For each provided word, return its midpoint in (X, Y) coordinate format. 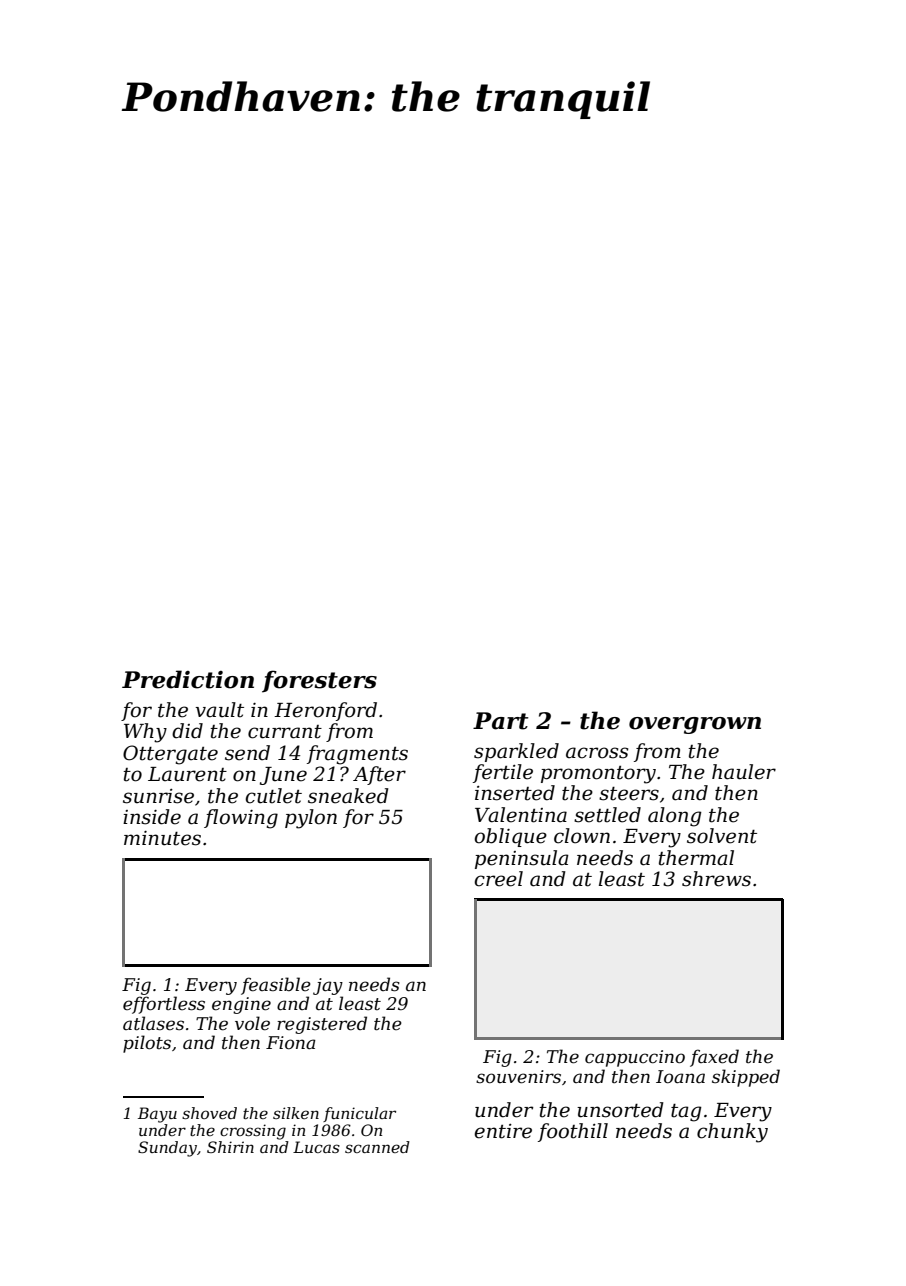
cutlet (273, 796)
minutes (162, 838)
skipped (746, 1078)
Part (500, 721)
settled (607, 815)
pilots (147, 1044)
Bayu (157, 1115)
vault (219, 710)
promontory (598, 775)
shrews (716, 879)
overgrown (695, 725)
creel (498, 879)
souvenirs (518, 1077)
